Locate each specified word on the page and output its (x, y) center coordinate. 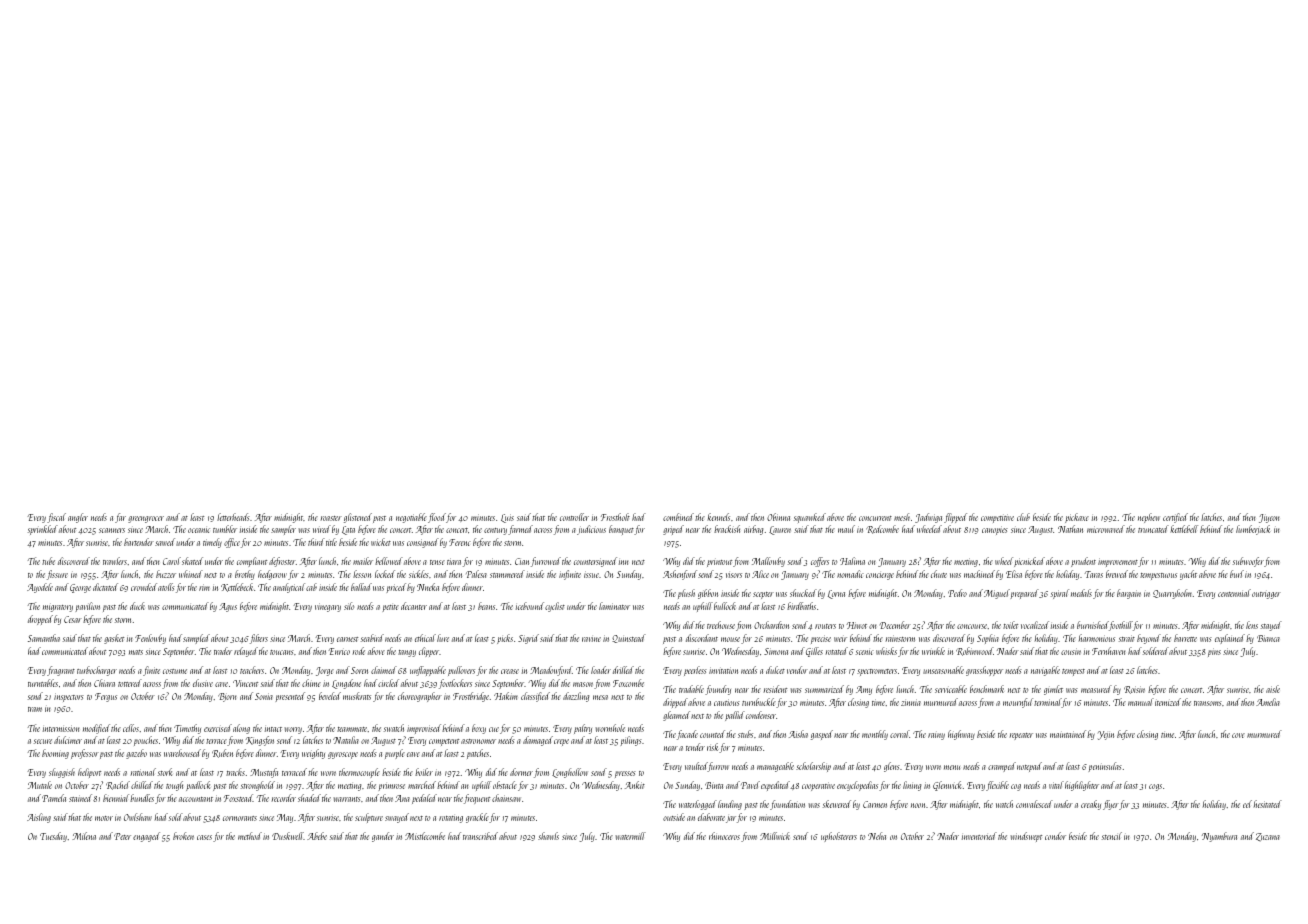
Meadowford (551, 671)
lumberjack (1253, 530)
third (316, 542)
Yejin (1106, 735)
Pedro (957, 593)
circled (388, 683)
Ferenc (460, 542)
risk (712, 747)
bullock (725, 606)
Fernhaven (1108, 651)
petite (391, 608)
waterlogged (698, 805)
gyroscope (343, 755)
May (285, 818)
